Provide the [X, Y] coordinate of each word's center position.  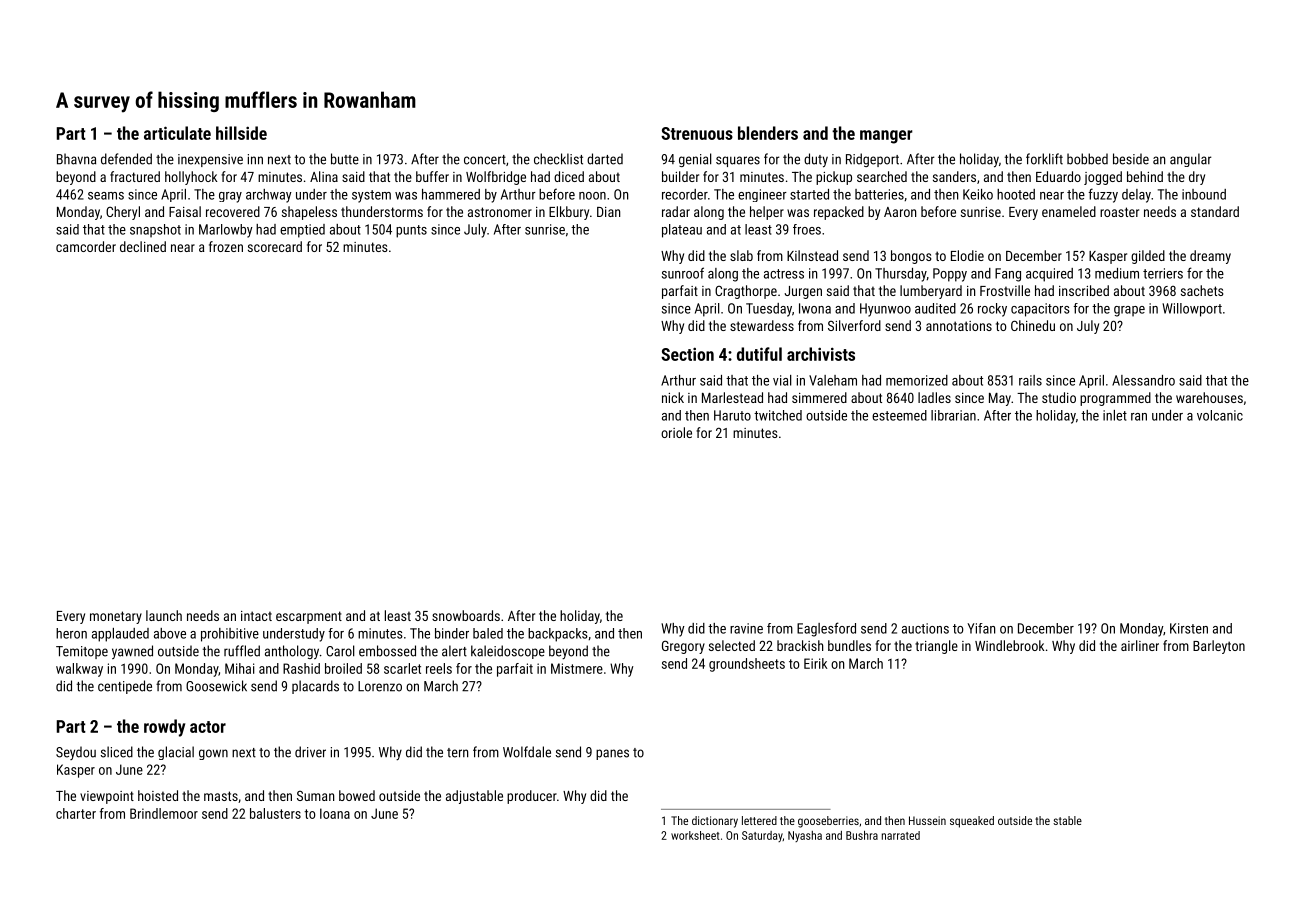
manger [886, 137]
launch [164, 615]
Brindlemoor [164, 813]
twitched [778, 415]
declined [143, 246]
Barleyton [1219, 647]
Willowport [1192, 310]
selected [732, 645]
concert [485, 160]
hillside [241, 133]
